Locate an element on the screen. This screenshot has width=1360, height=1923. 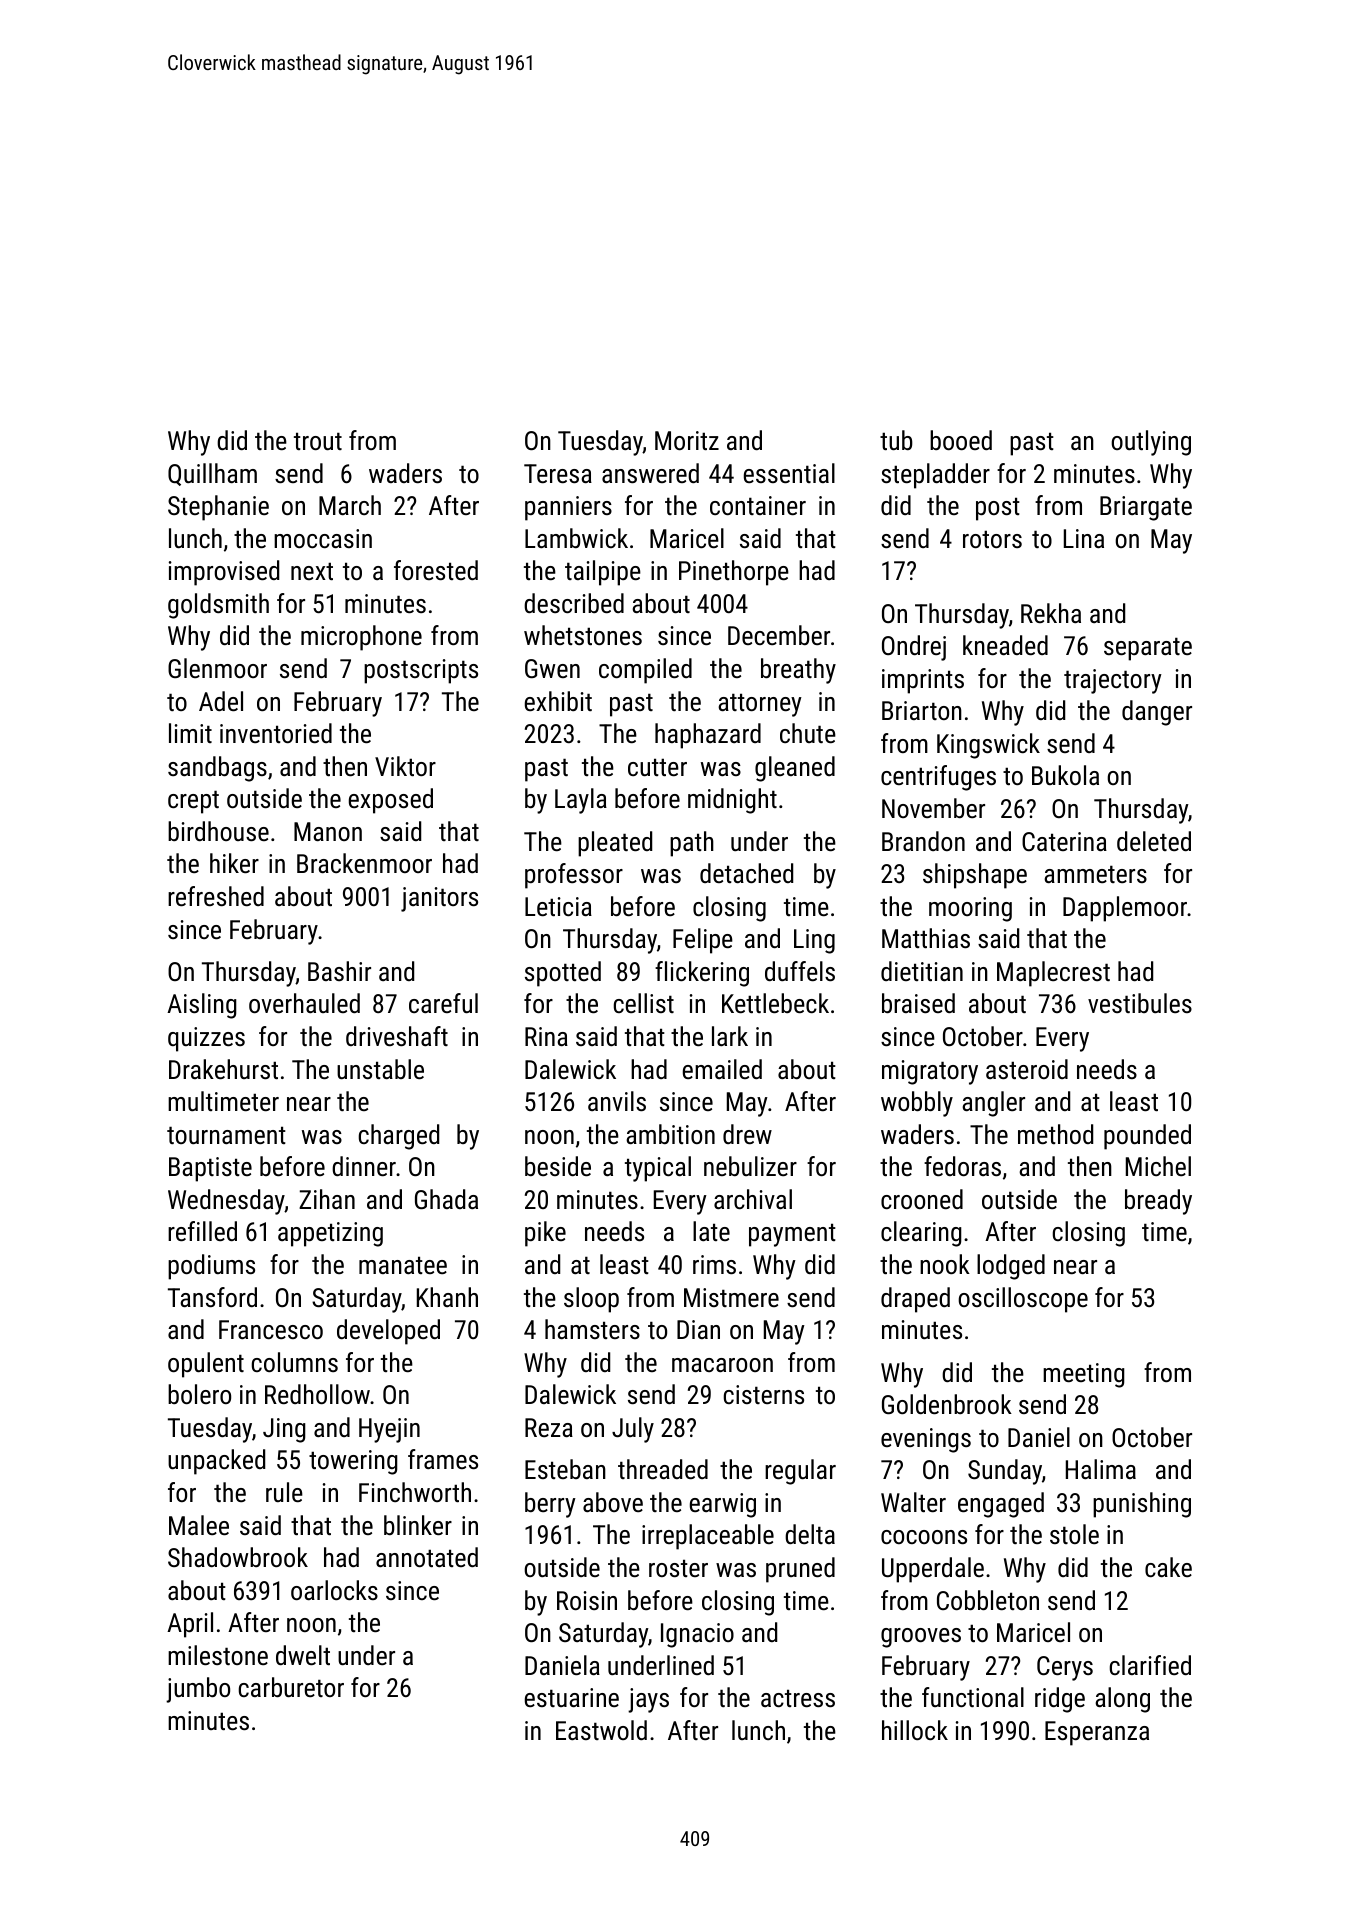
drew is located at coordinates (747, 1134).
